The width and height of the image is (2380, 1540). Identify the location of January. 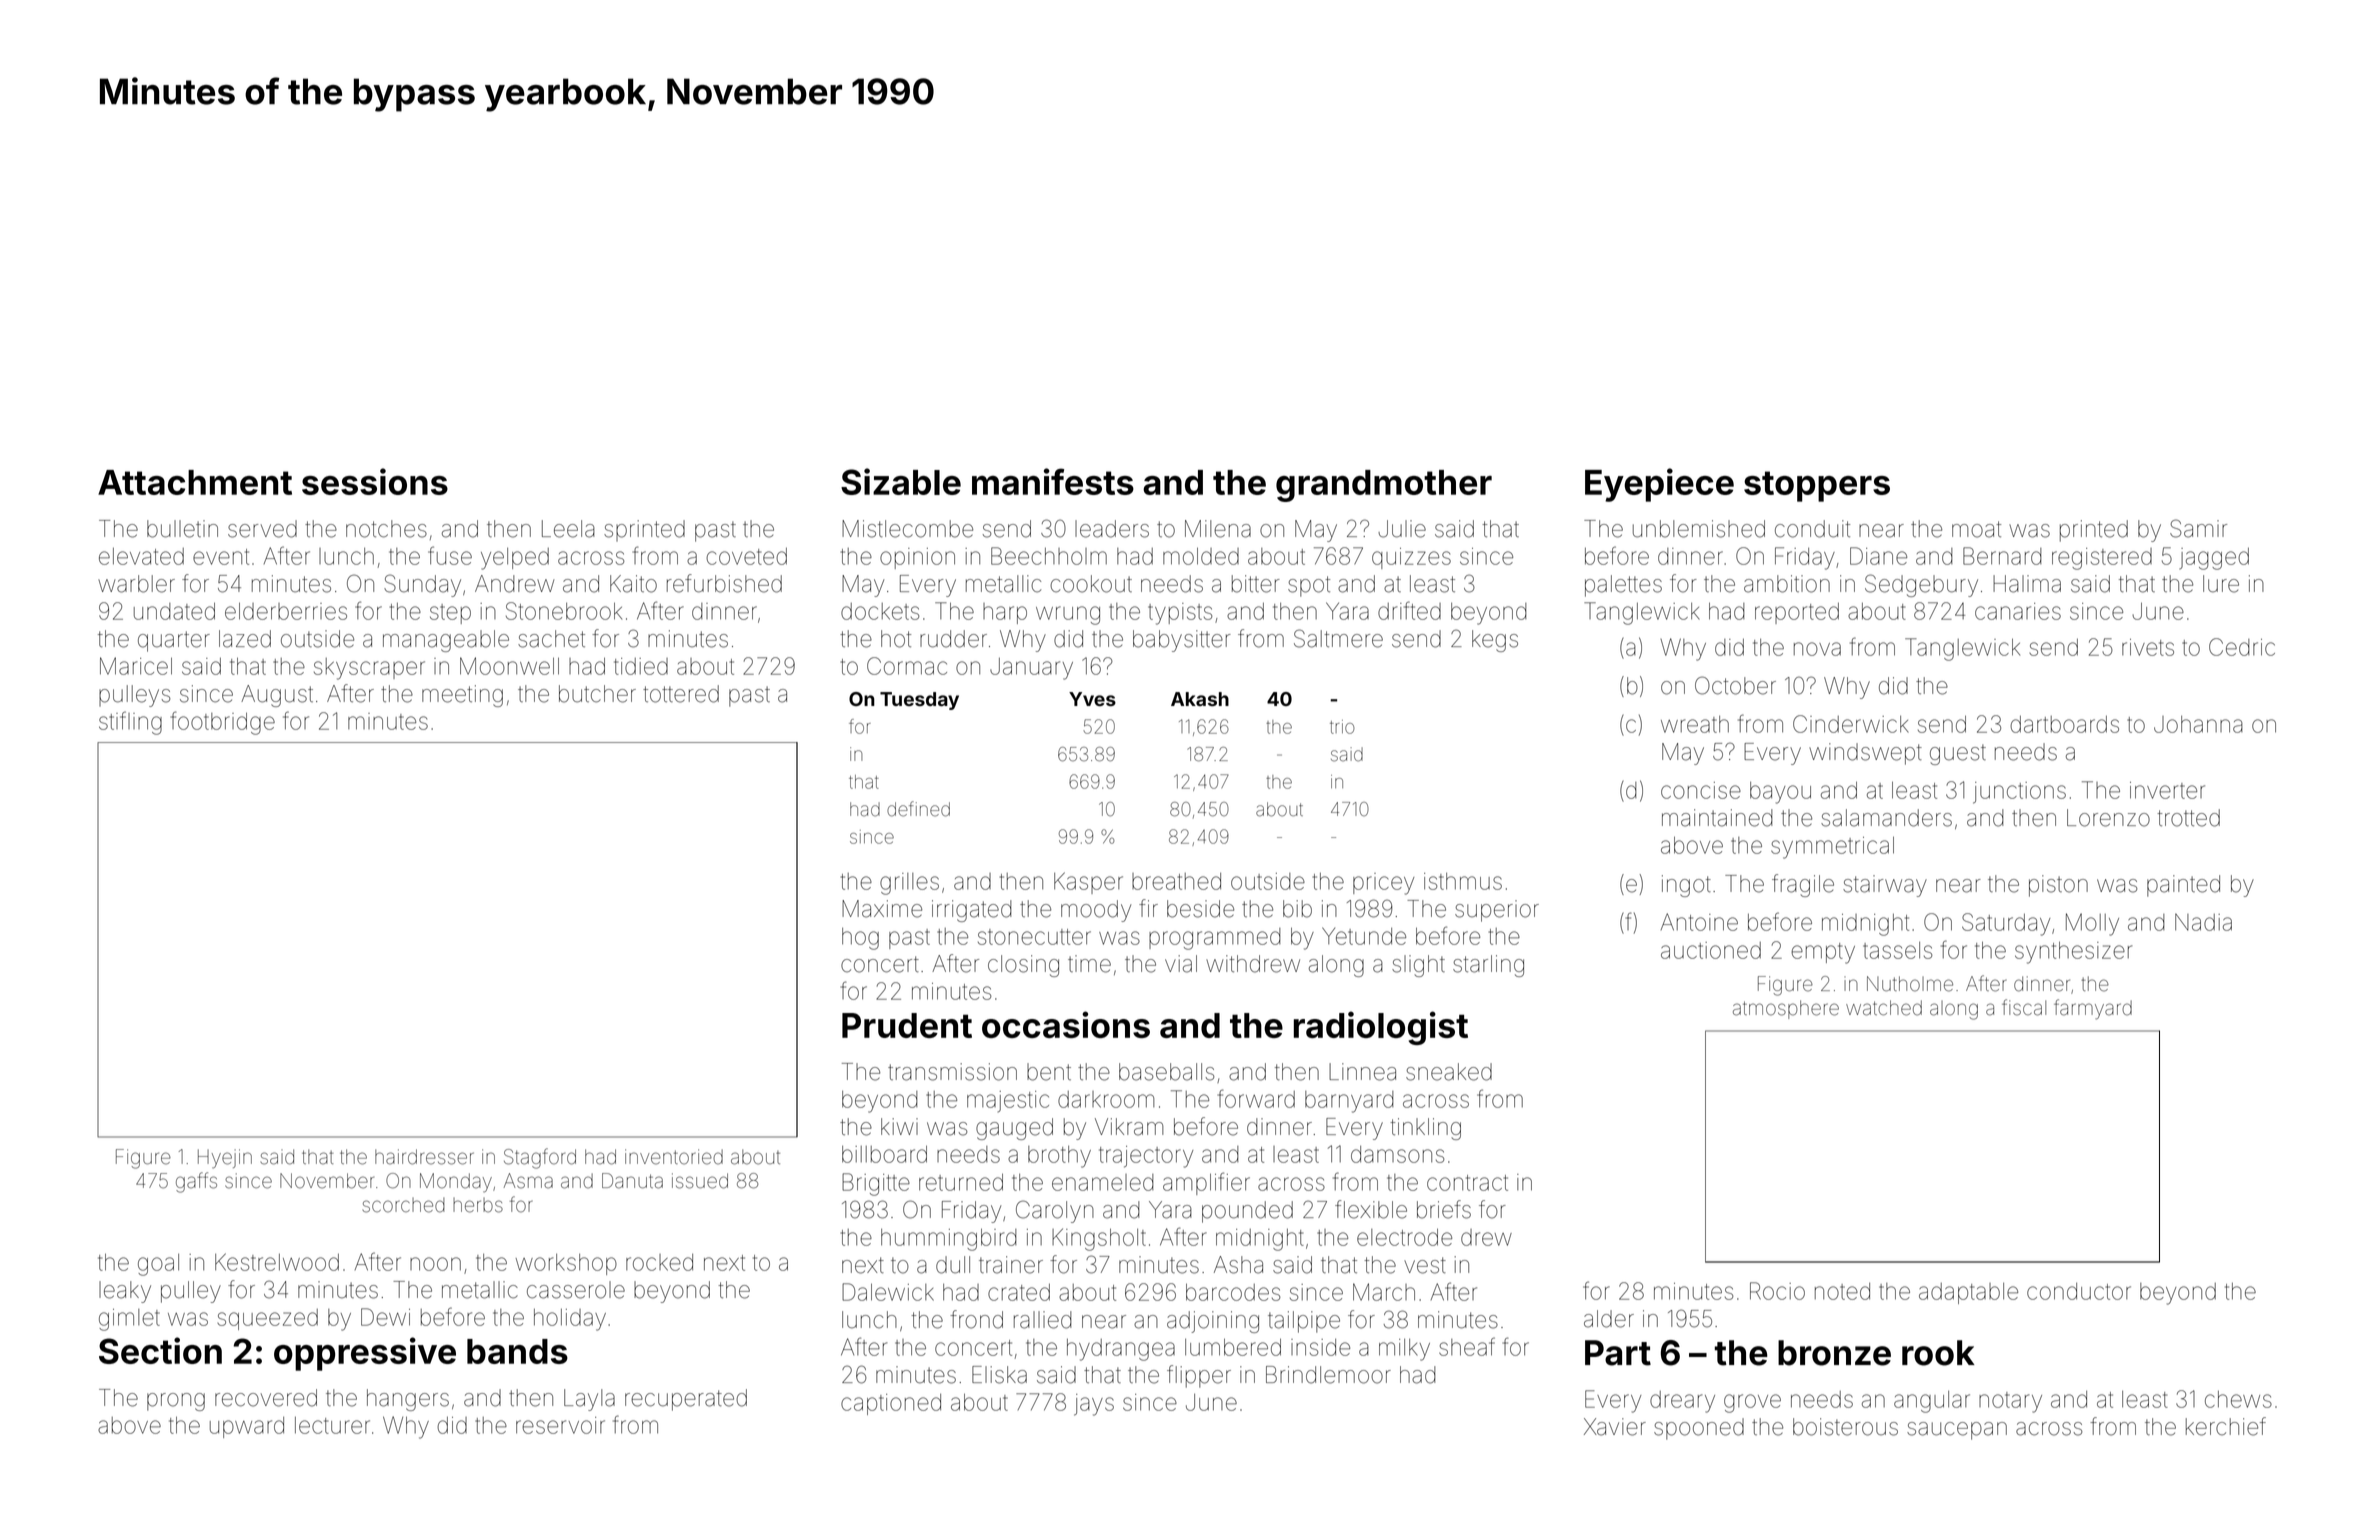
(1031, 669).
